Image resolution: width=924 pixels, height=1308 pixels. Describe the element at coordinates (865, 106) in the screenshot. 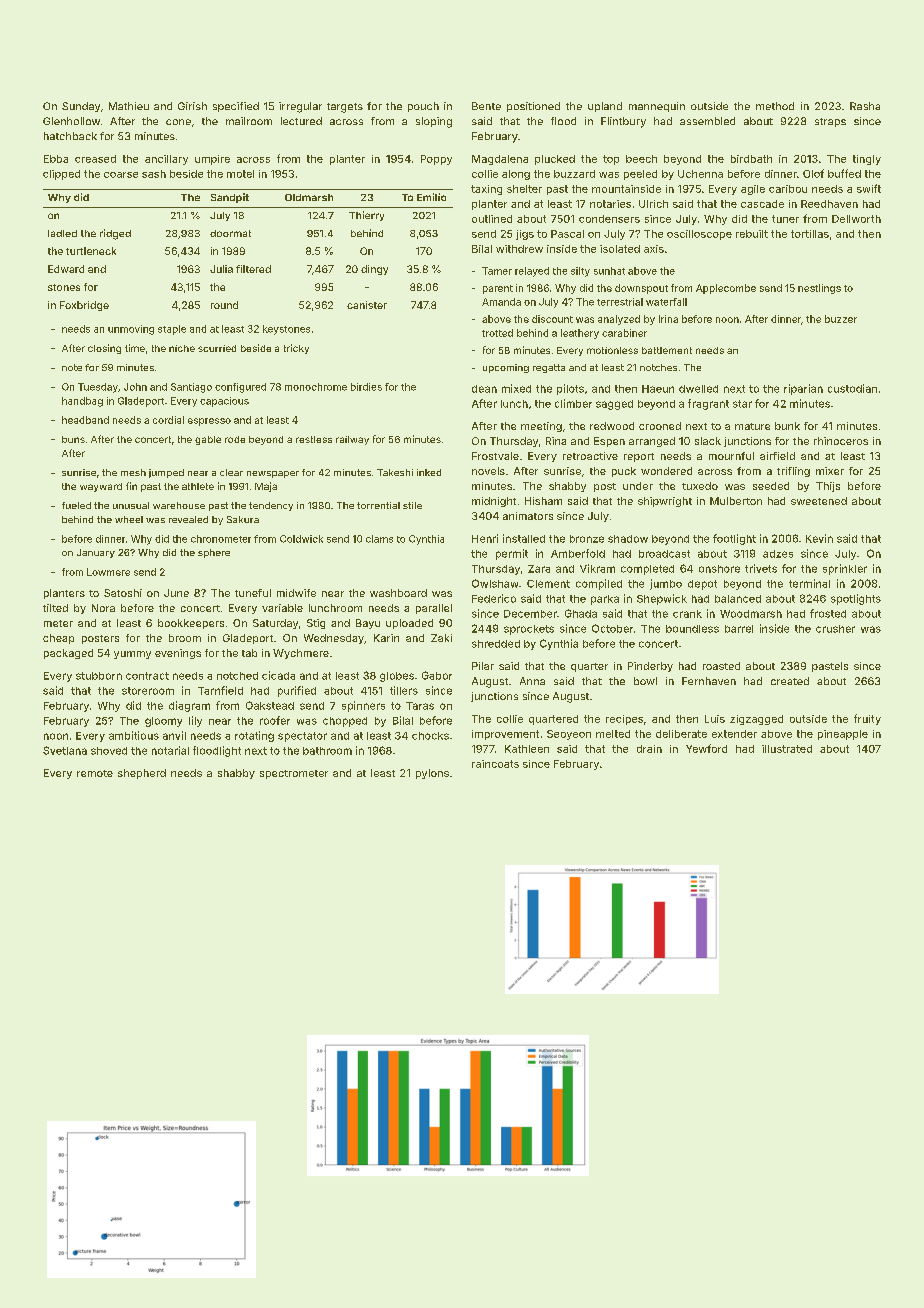

I see `Rasha` at that location.
